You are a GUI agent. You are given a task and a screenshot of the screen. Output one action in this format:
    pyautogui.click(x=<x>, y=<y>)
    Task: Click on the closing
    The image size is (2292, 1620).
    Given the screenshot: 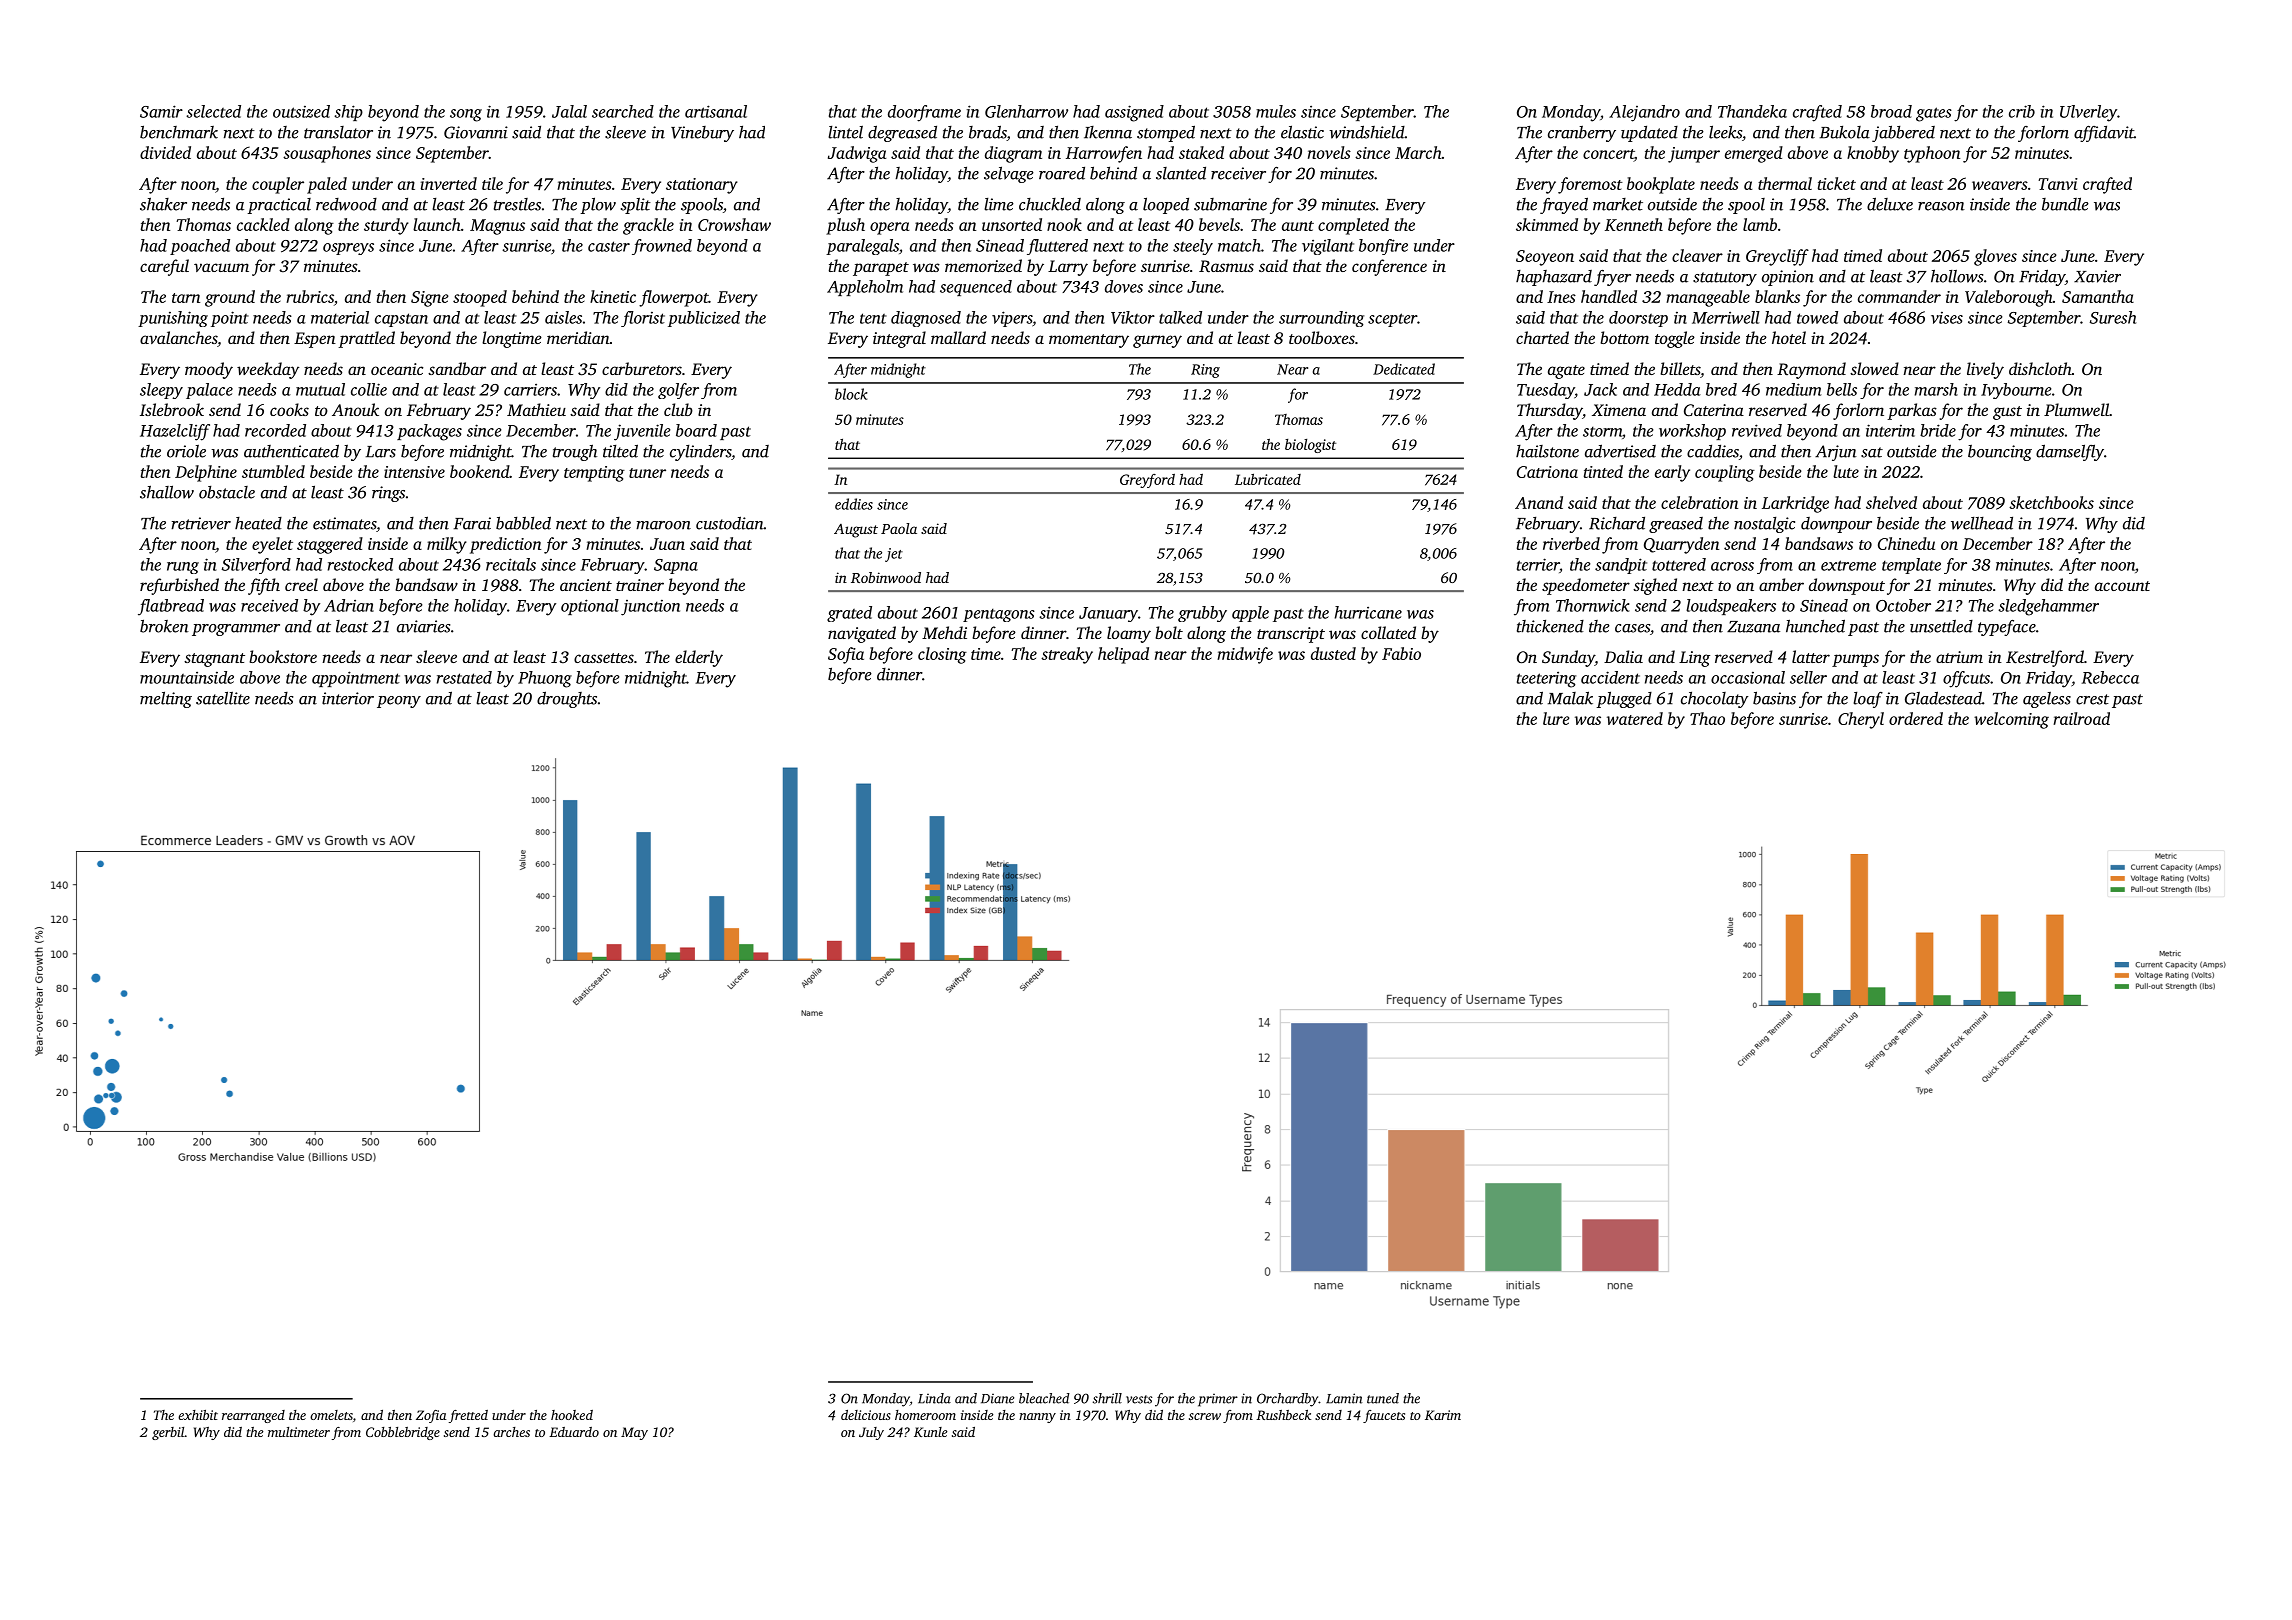 What is the action you would take?
    pyautogui.click(x=942, y=655)
